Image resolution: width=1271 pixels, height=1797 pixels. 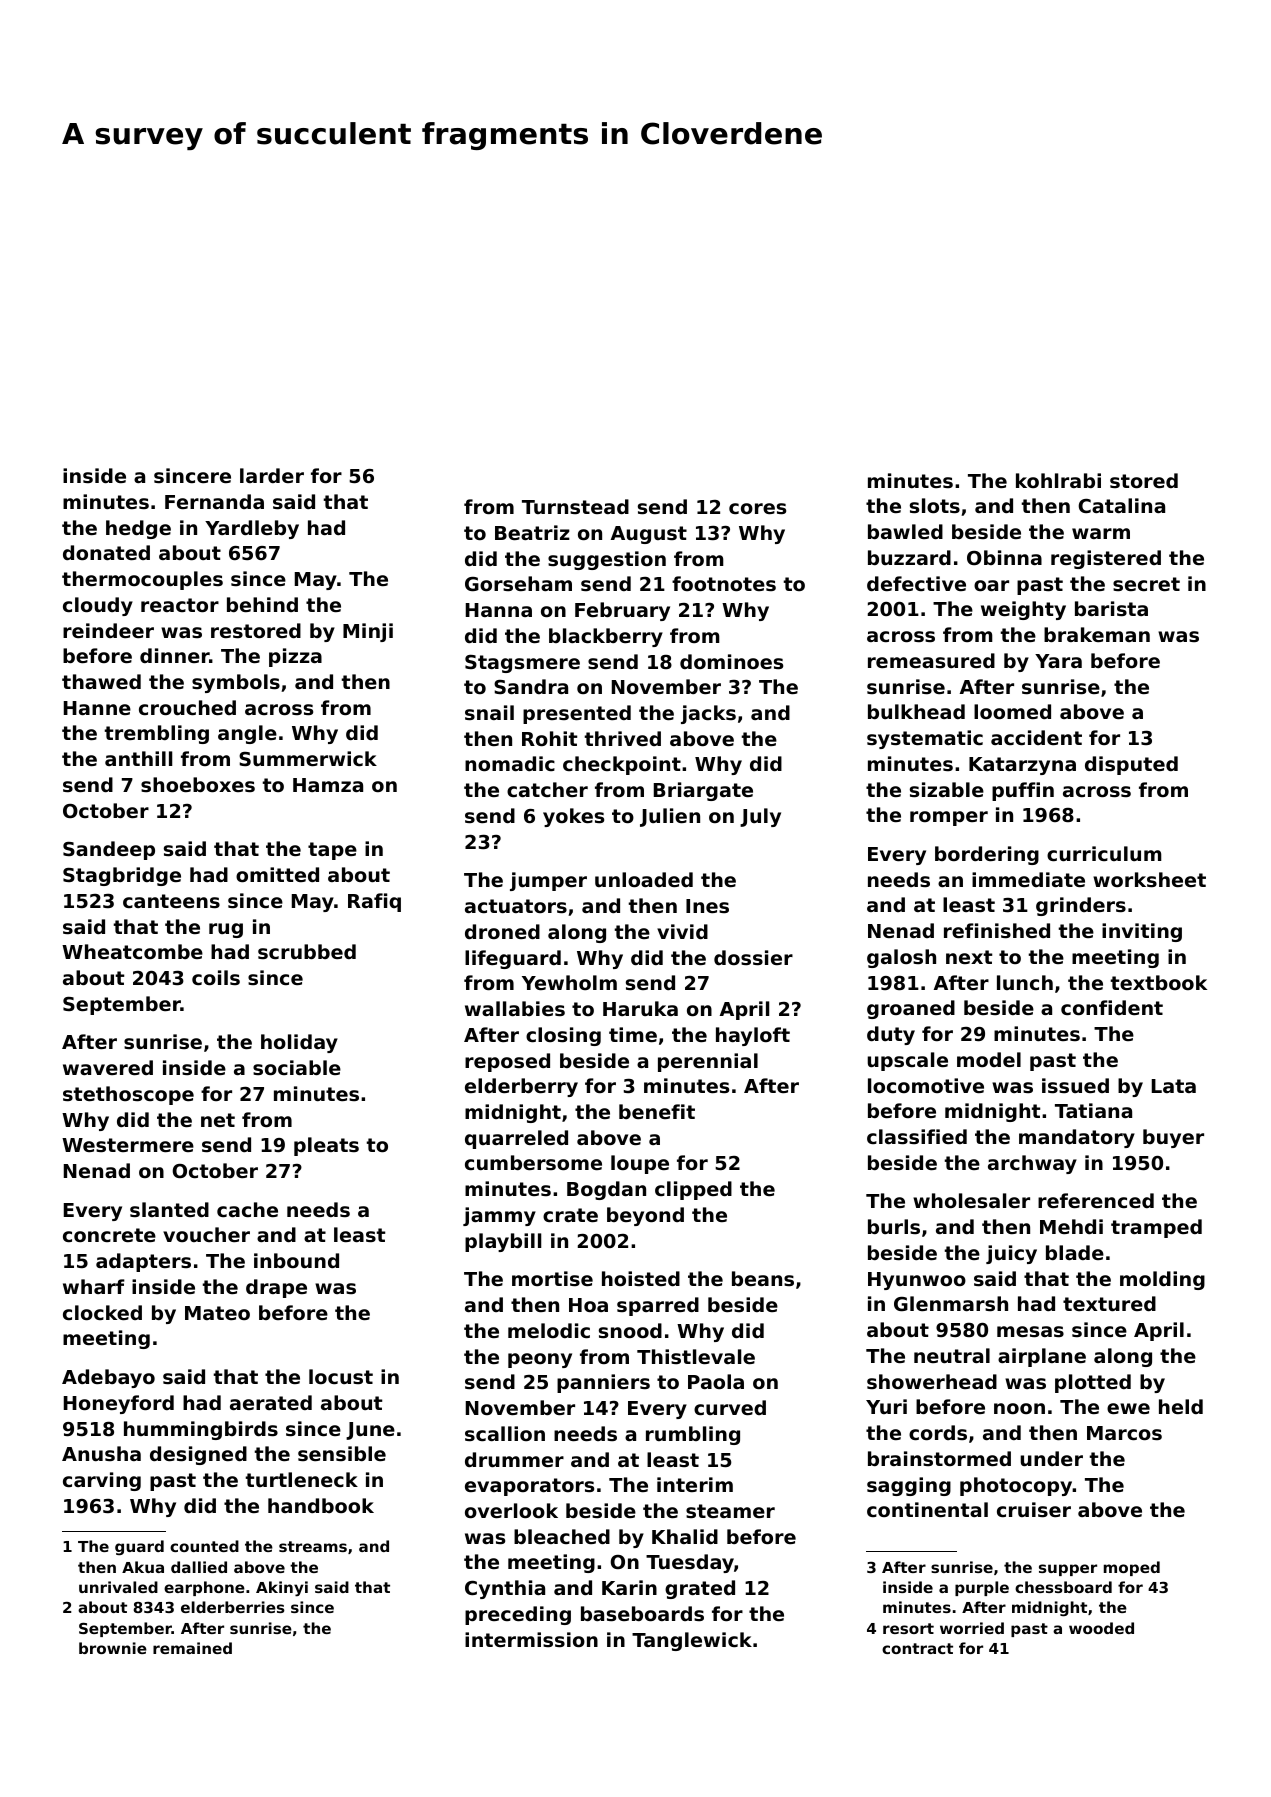 I want to click on streams, so click(x=313, y=1546).
